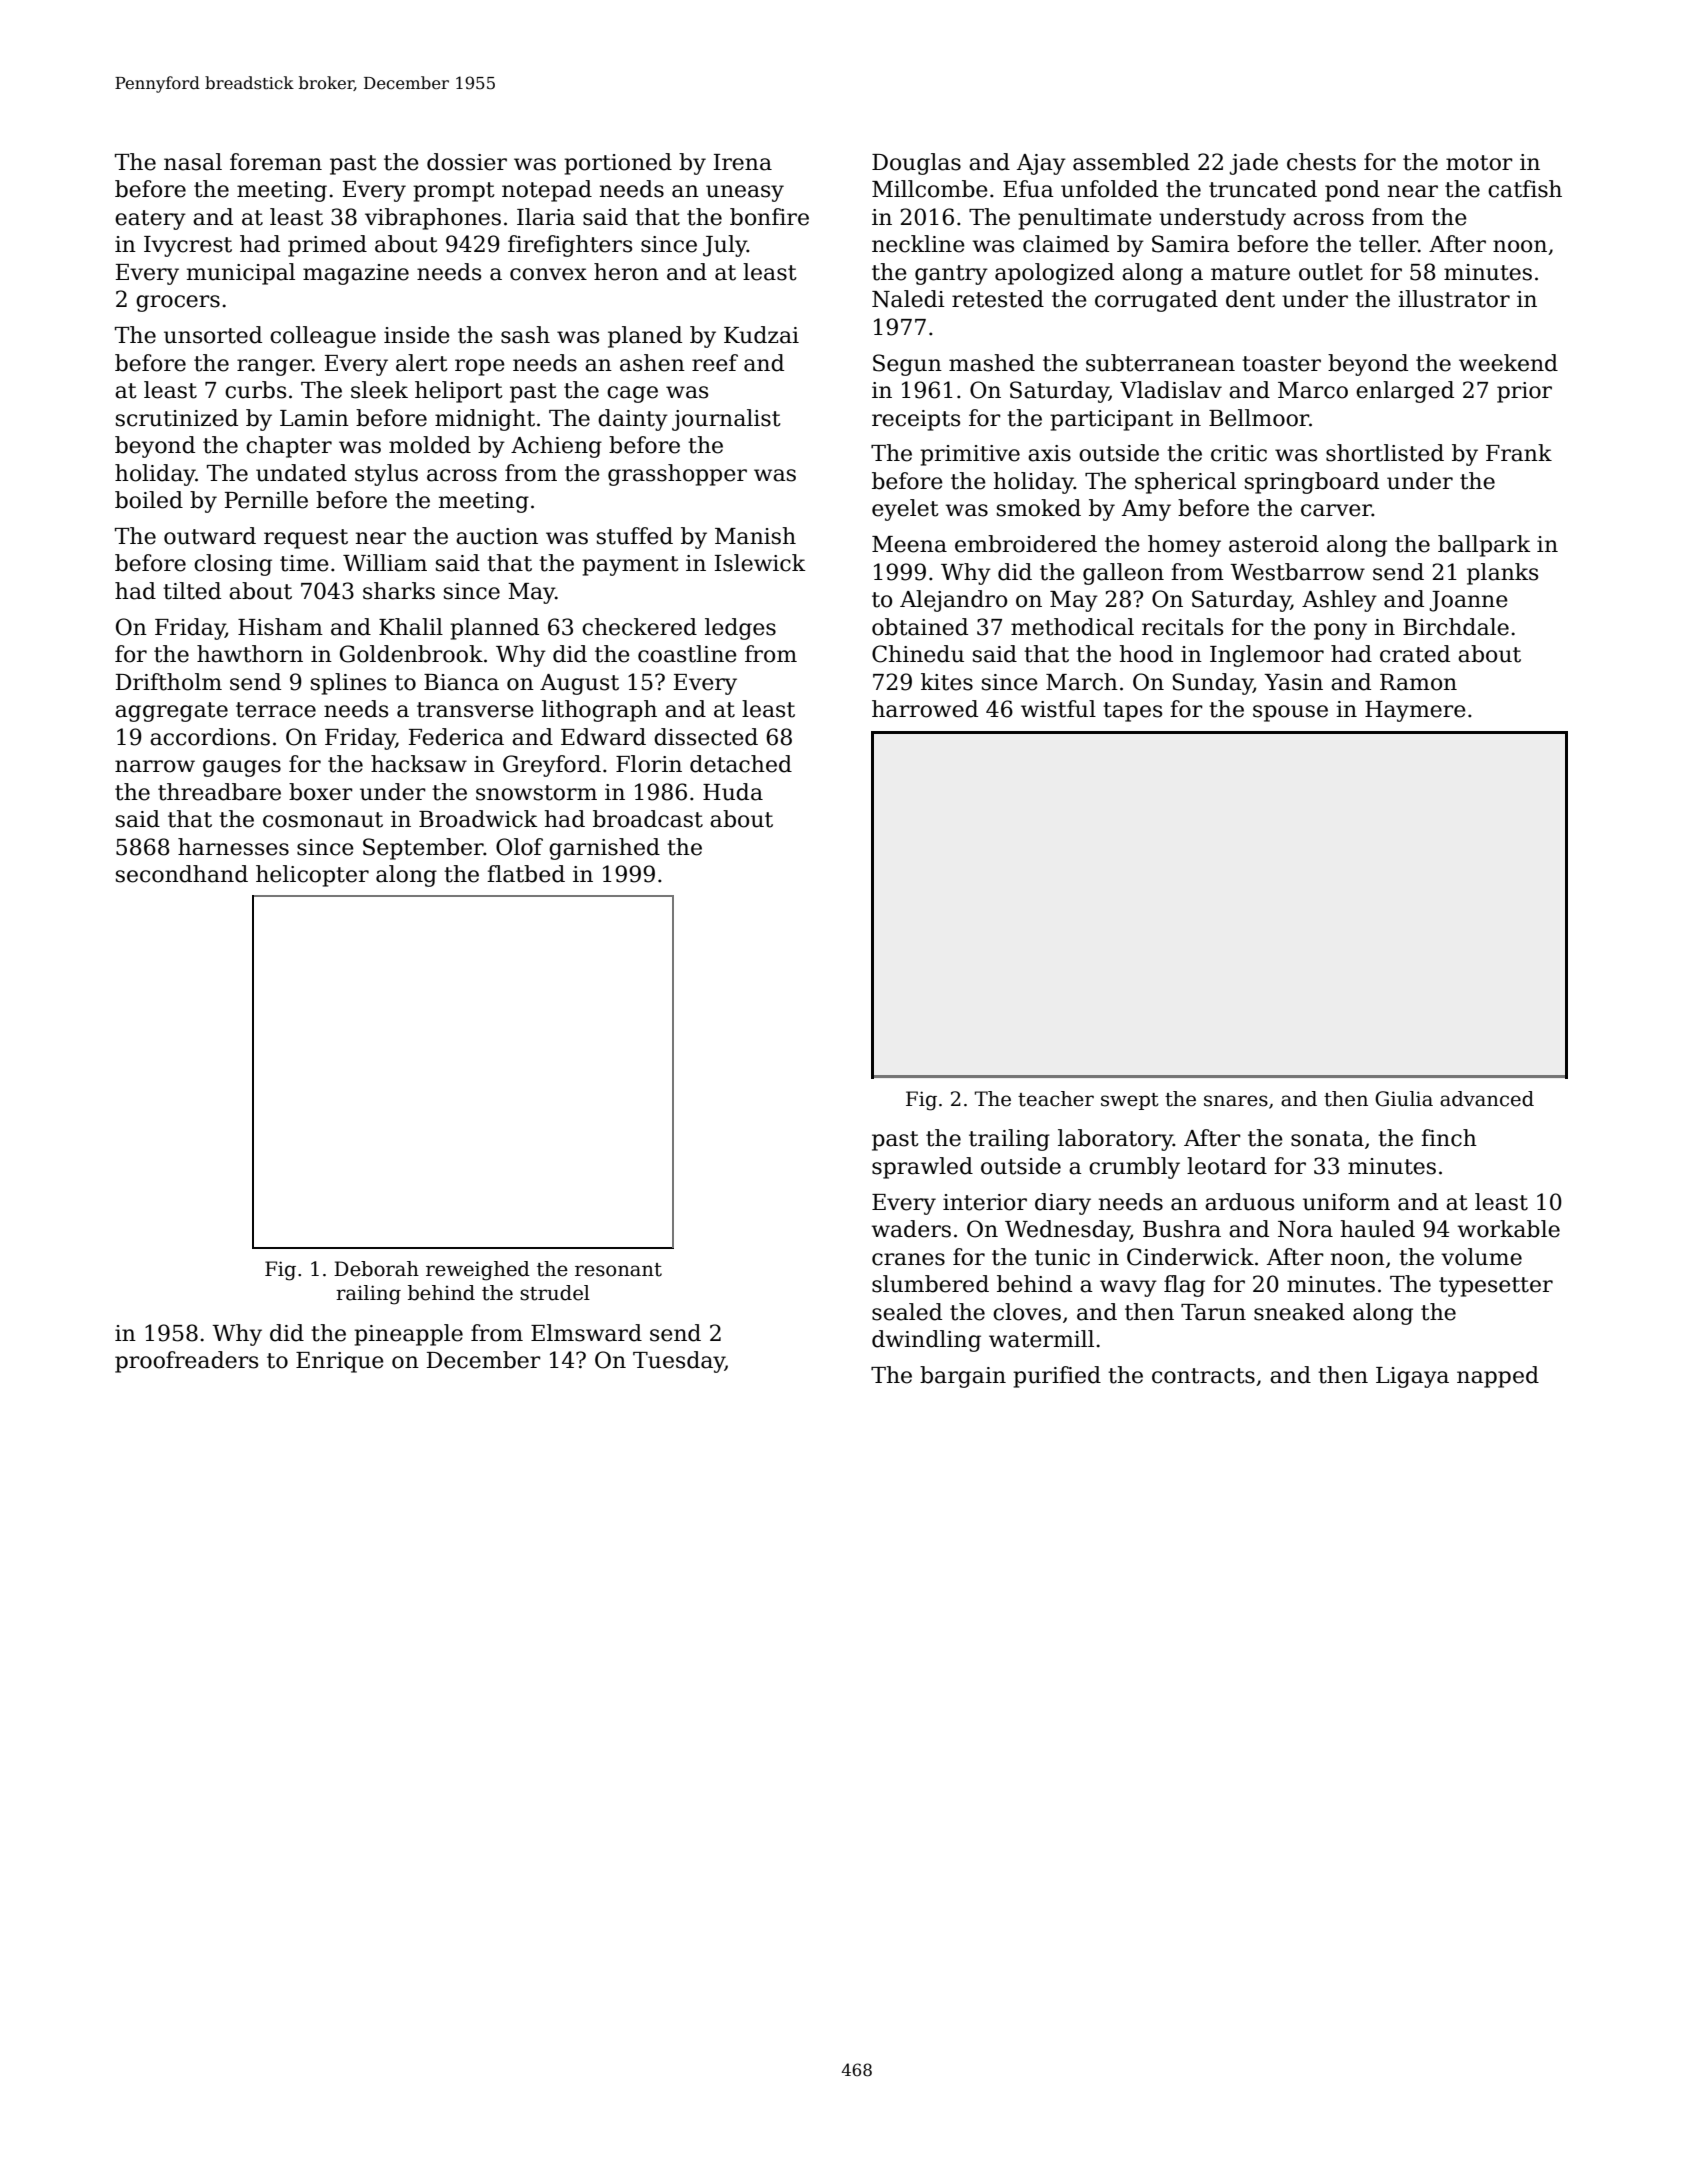  What do you see at coordinates (1415, 654) in the image?
I see `crated` at bounding box center [1415, 654].
